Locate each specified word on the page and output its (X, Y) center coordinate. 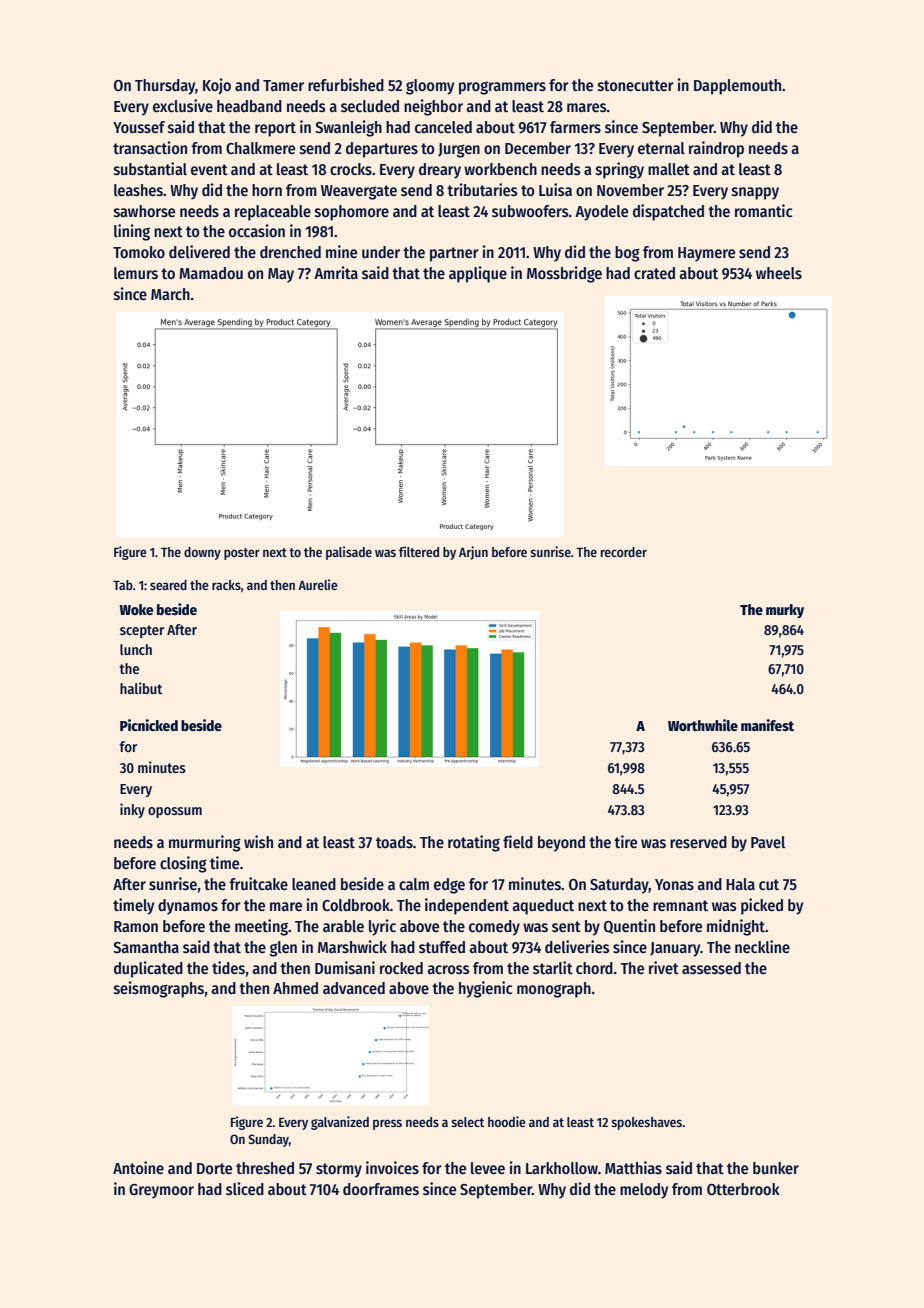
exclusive (183, 106)
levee (488, 1168)
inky (132, 810)
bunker (776, 1168)
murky (785, 611)
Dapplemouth (737, 87)
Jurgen (459, 150)
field (518, 841)
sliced (245, 1188)
